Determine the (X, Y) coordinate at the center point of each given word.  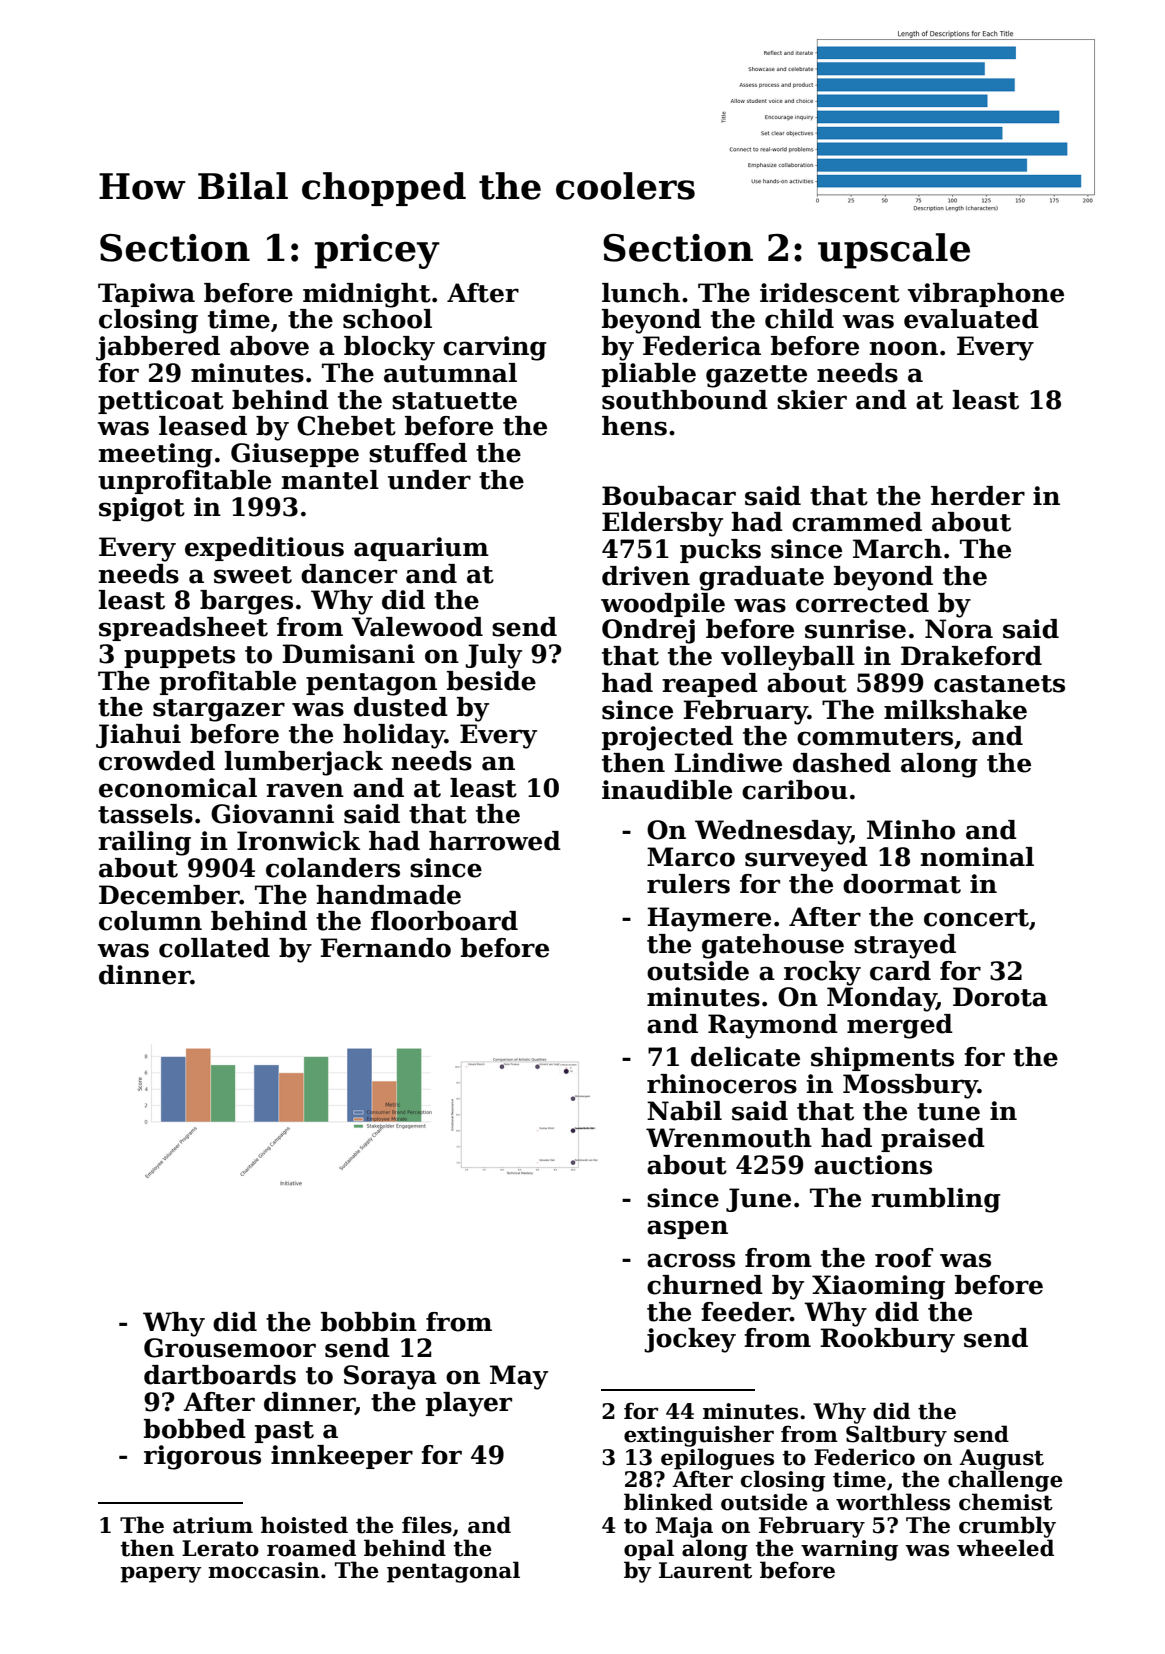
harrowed (495, 841)
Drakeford (971, 656)
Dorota (1000, 997)
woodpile (663, 605)
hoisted (304, 1525)
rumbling (936, 1200)
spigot (142, 509)
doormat (902, 884)
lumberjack (304, 763)
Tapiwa (146, 295)
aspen (687, 1229)
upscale (894, 251)
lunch (641, 293)
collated (214, 948)
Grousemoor (230, 1348)
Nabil (684, 1111)
